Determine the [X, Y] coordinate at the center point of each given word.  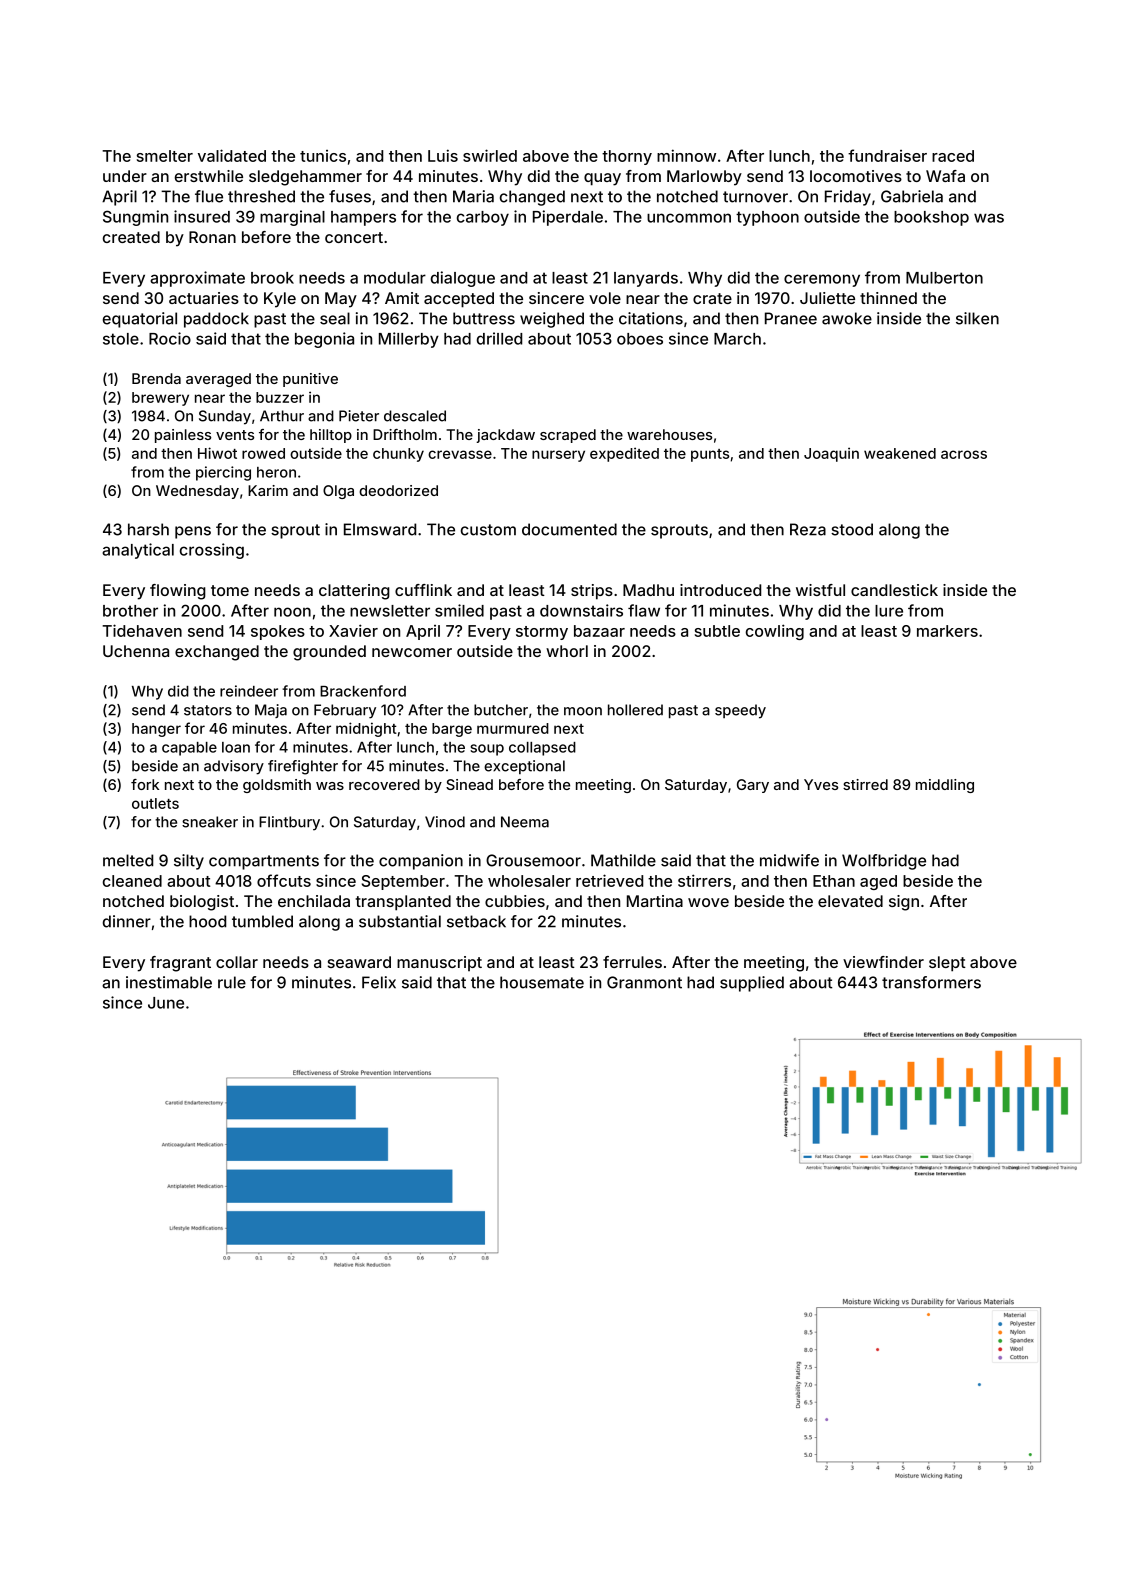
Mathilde [623, 860]
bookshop [931, 218]
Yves [821, 784]
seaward [359, 962]
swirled [490, 155]
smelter [165, 156]
